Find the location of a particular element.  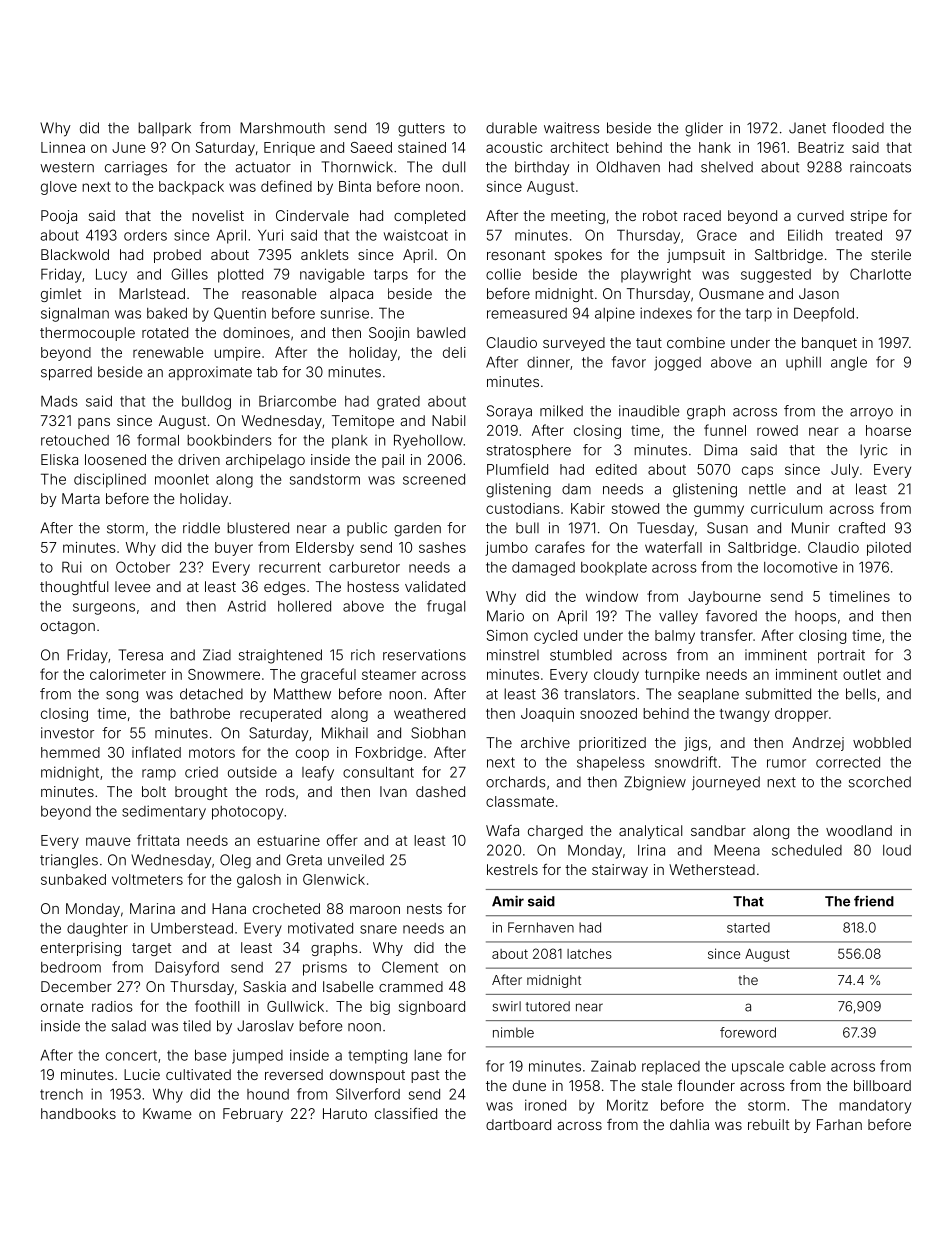

crafted is located at coordinates (862, 528).
